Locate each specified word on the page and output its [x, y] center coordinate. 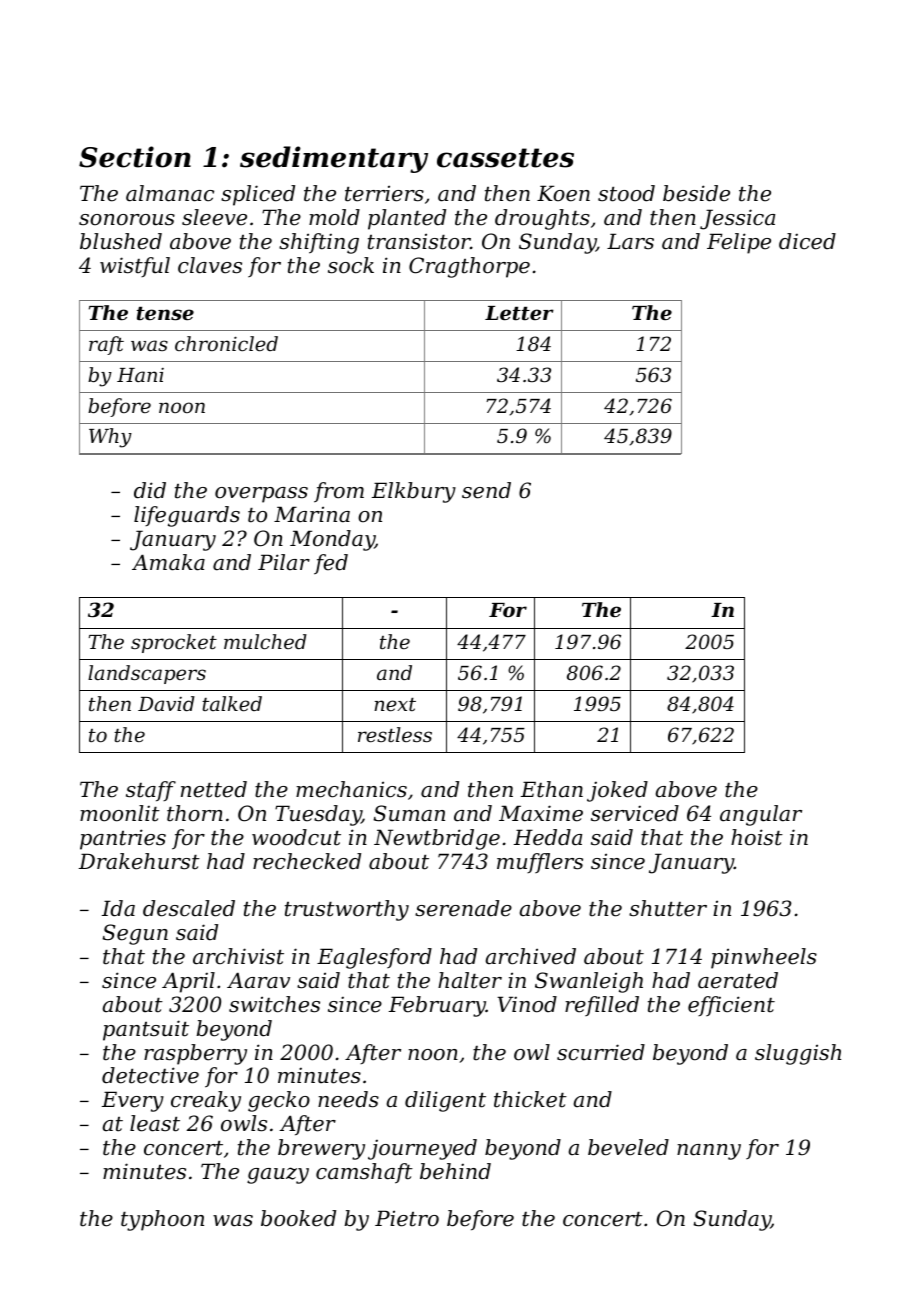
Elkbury [414, 492]
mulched [265, 641]
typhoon [162, 1220]
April [188, 982]
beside [696, 193]
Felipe [739, 243]
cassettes [505, 158]
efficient [731, 1006]
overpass [261, 495]
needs [348, 1099]
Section [135, 157]
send [486, 490]
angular [761, 815]
